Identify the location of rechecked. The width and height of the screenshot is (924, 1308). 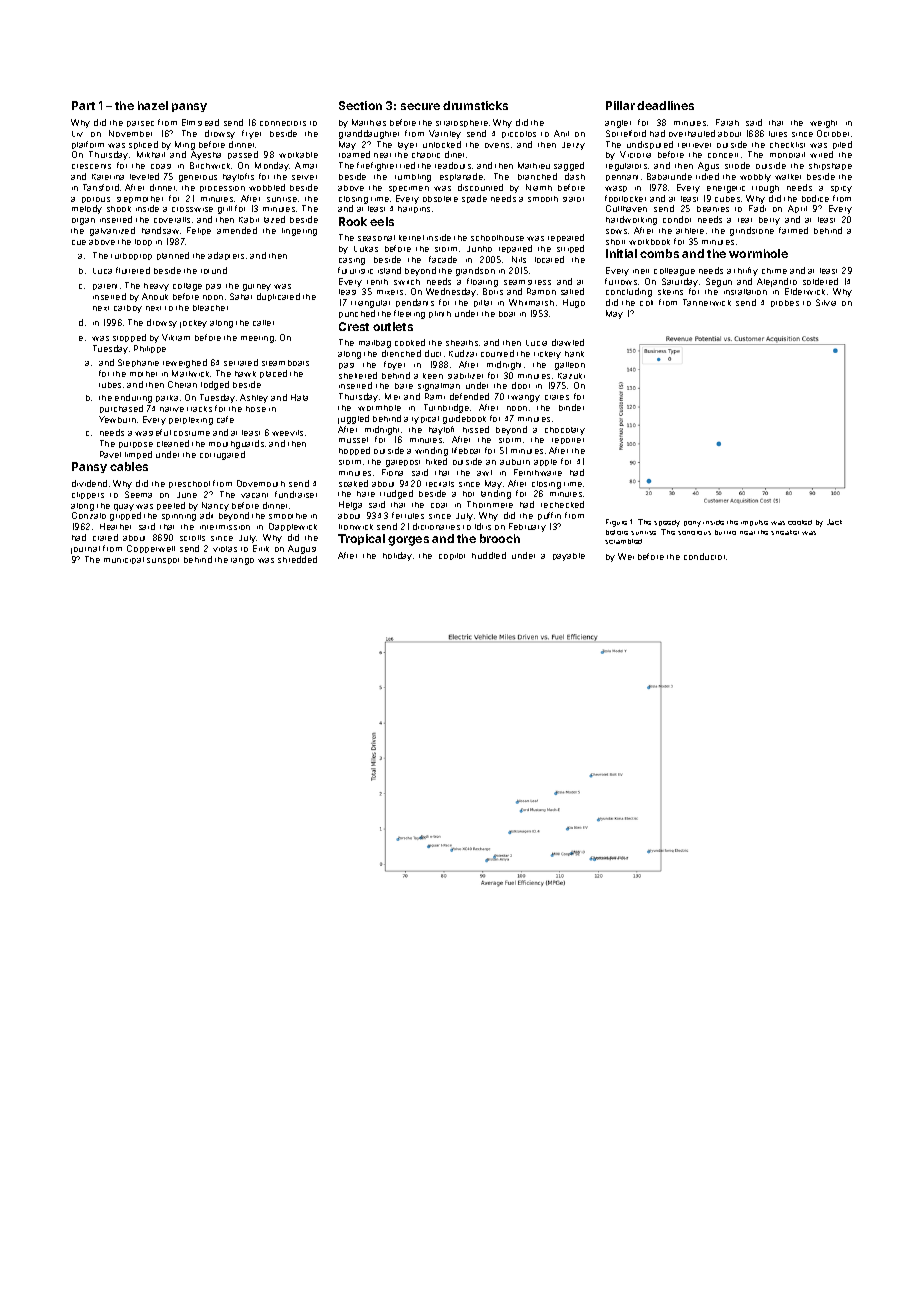
(562, 504).
